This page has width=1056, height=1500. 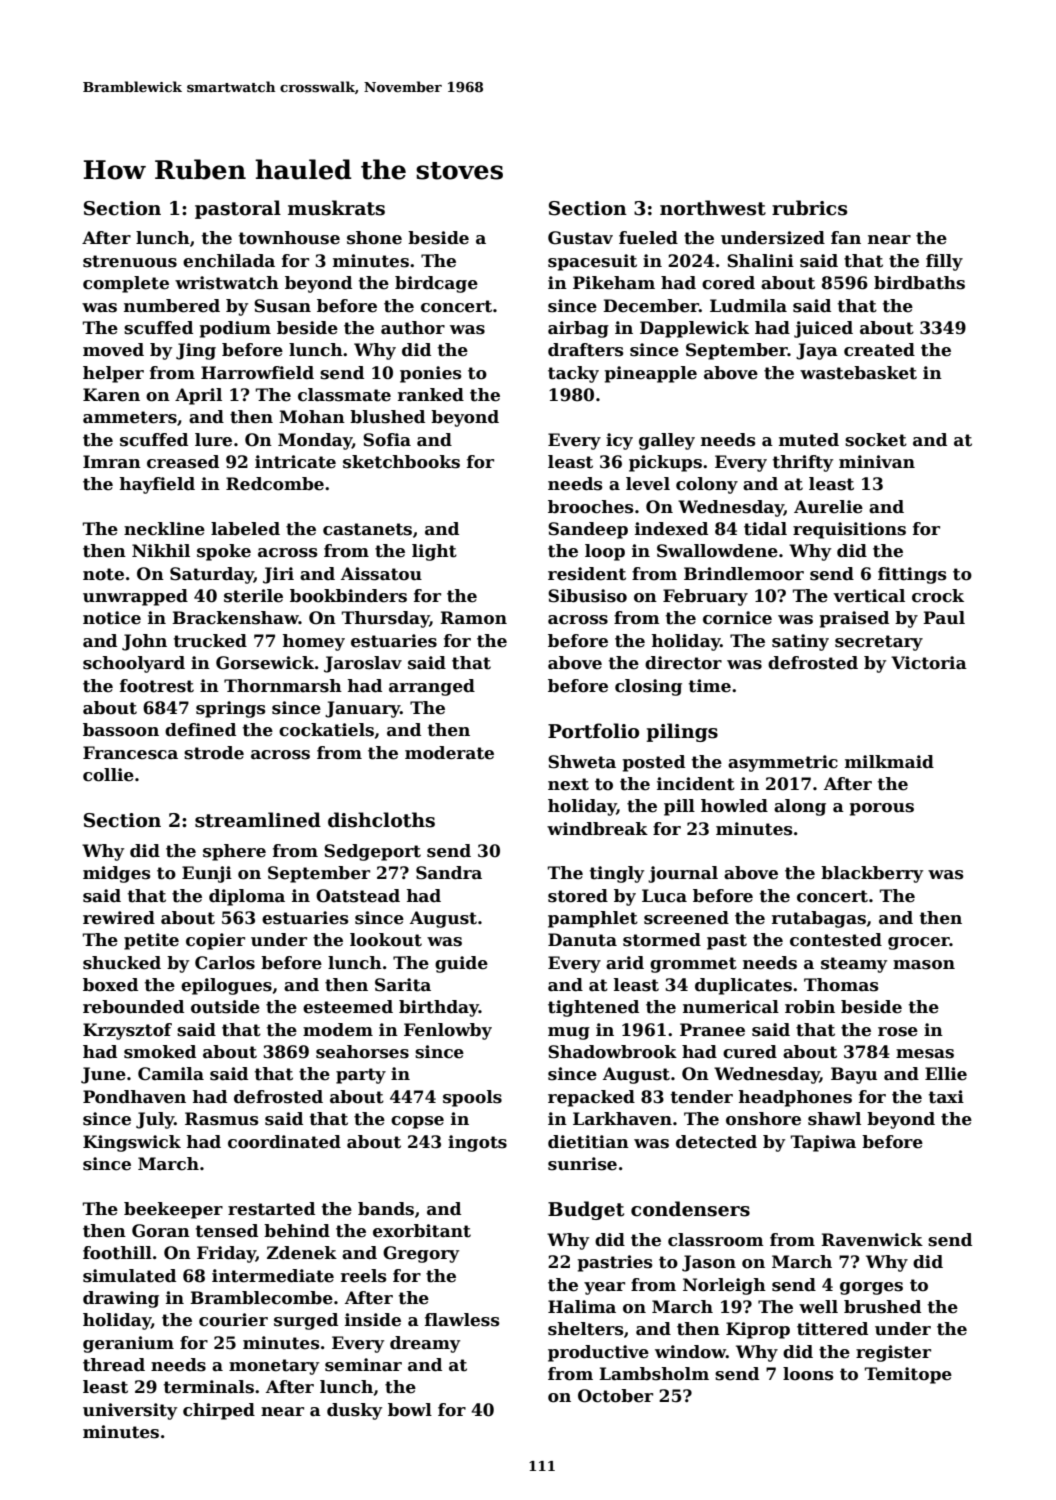 What do you see at coordinates (449, 753) in the page?
I see `moderate` at bounding box center [449, 753].
